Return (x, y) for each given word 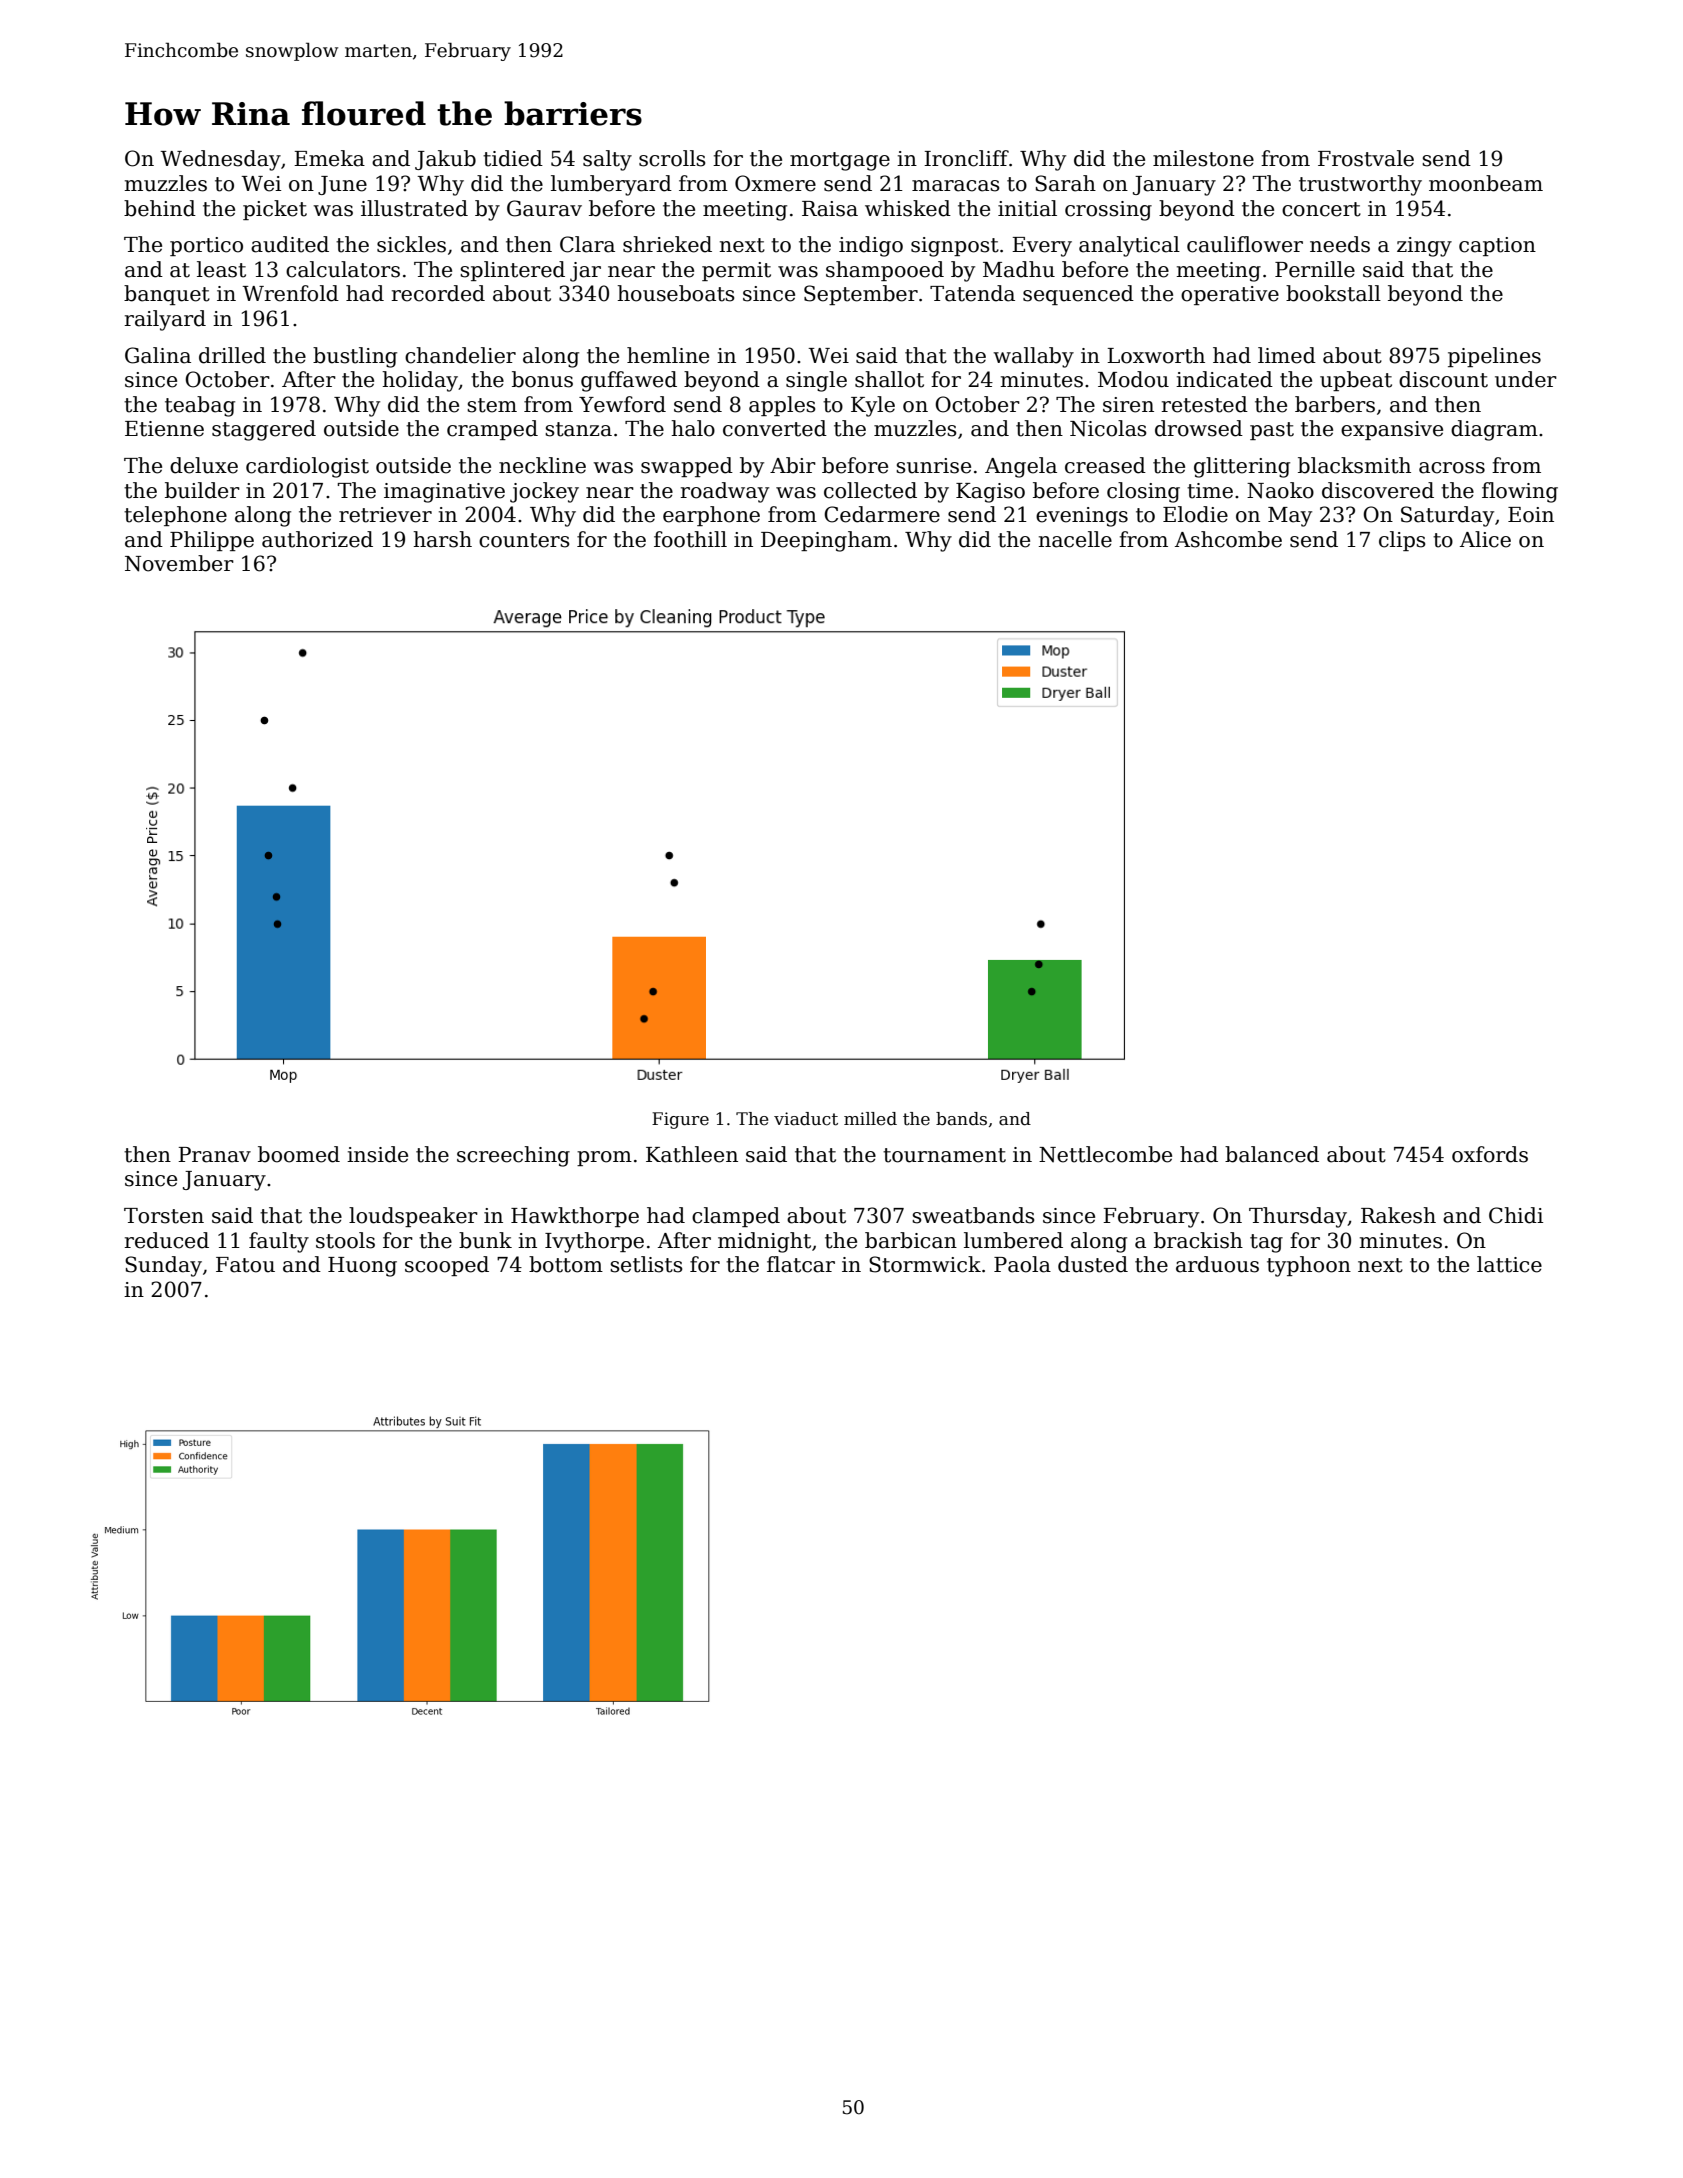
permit (736, 271)
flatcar (801, 1264)
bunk (485, 1240)
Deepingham (826, 541)
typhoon (1309, 1266)
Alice (1485, 539)
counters (524, 540)
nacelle (1075, 539)
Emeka (329, 158)
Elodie (1195, 514)
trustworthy (1360, 185)
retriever (385, 515)
